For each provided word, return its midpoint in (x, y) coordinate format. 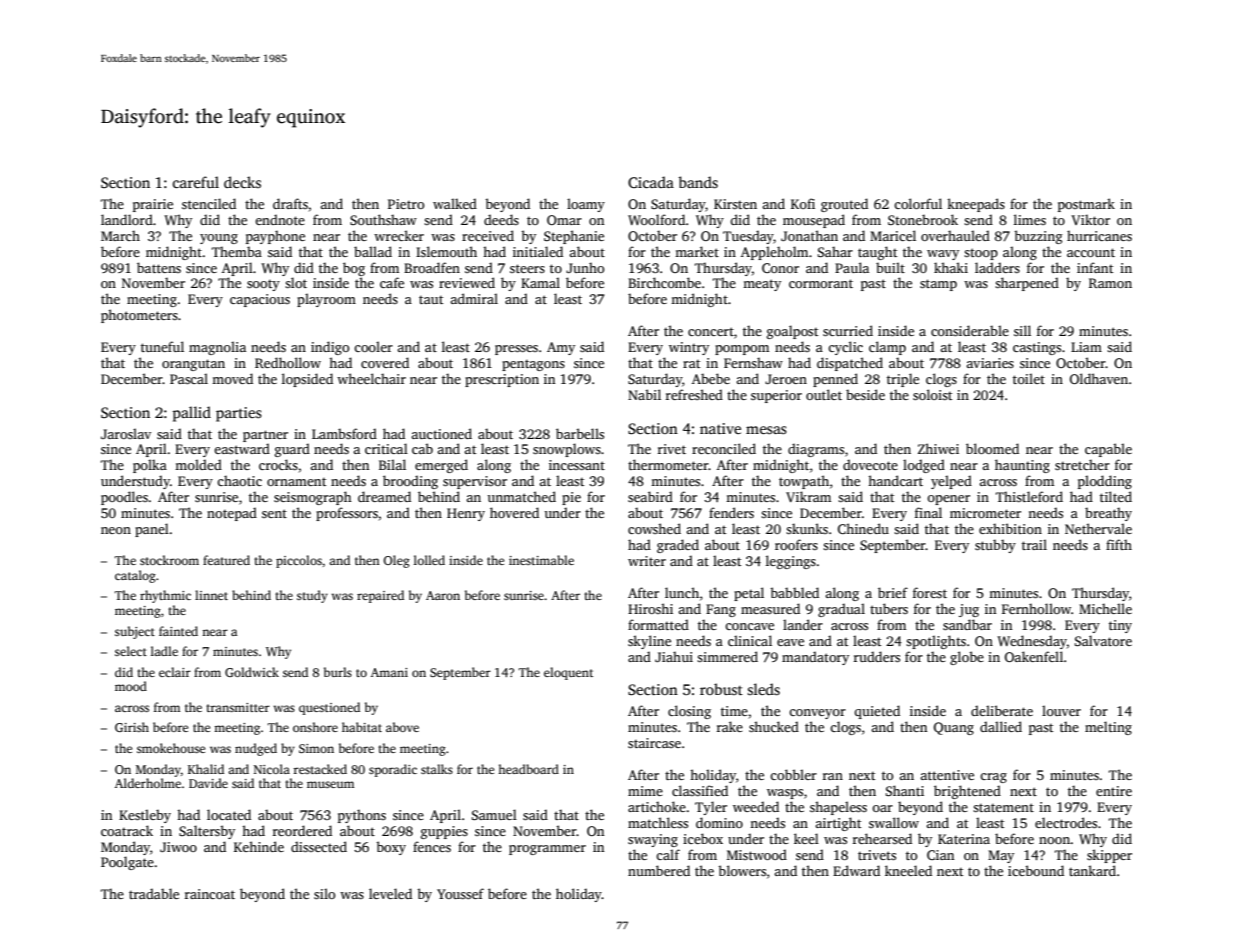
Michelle (1105, 608)
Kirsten (735, 204)
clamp (887, 348)
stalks (437, 769)
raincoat (210, 894)
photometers (139, 316)
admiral (474, 298)
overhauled (955, 235)
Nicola (272, 769)
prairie (153, 205)
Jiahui (674, 656)
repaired (380, 596)
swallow (894, 822)
